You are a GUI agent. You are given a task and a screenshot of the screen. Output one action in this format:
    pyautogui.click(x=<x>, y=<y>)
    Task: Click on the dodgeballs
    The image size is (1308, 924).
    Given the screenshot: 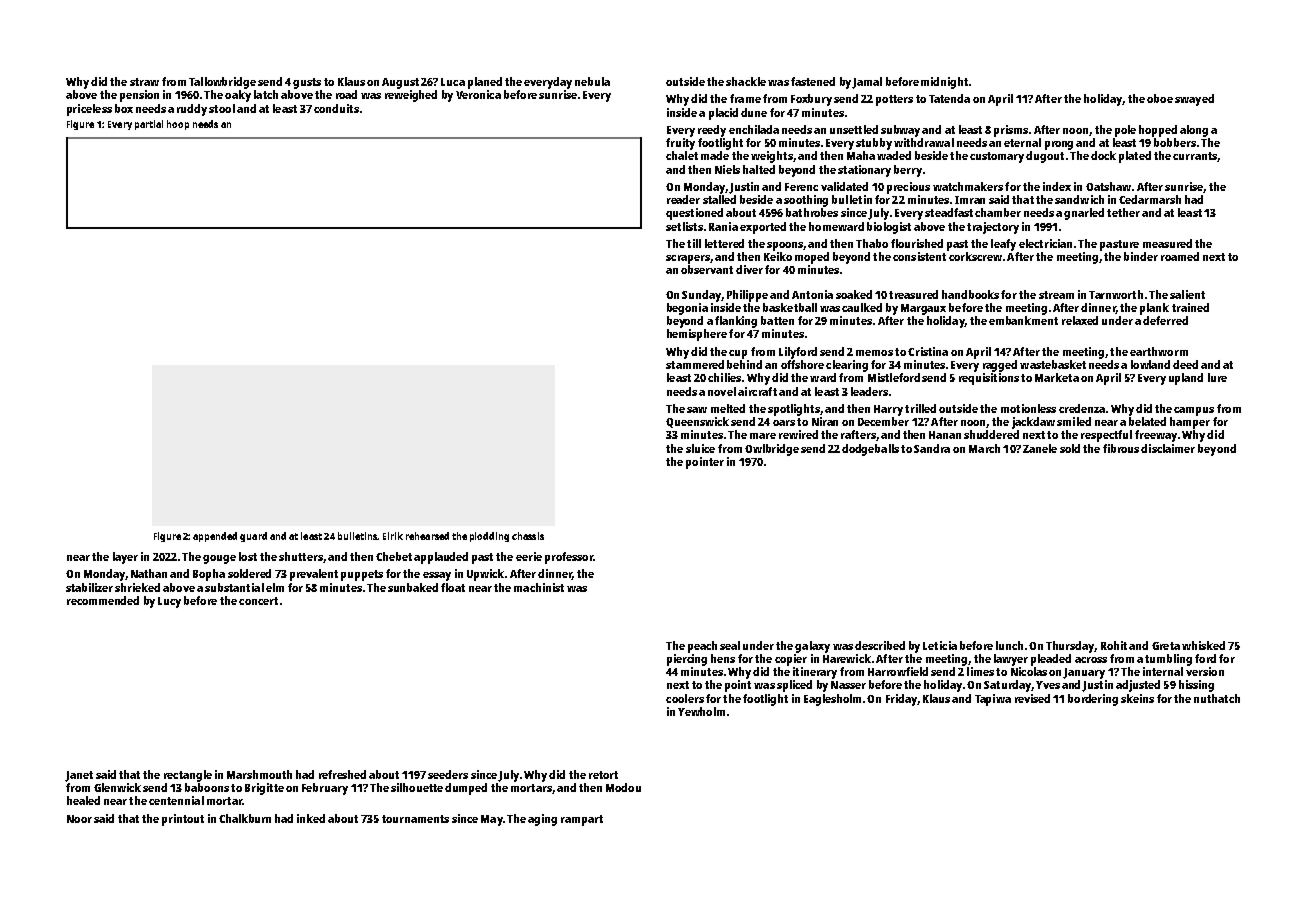 What is the action you would take?
    pyautogui.click(x=870, y=450)
